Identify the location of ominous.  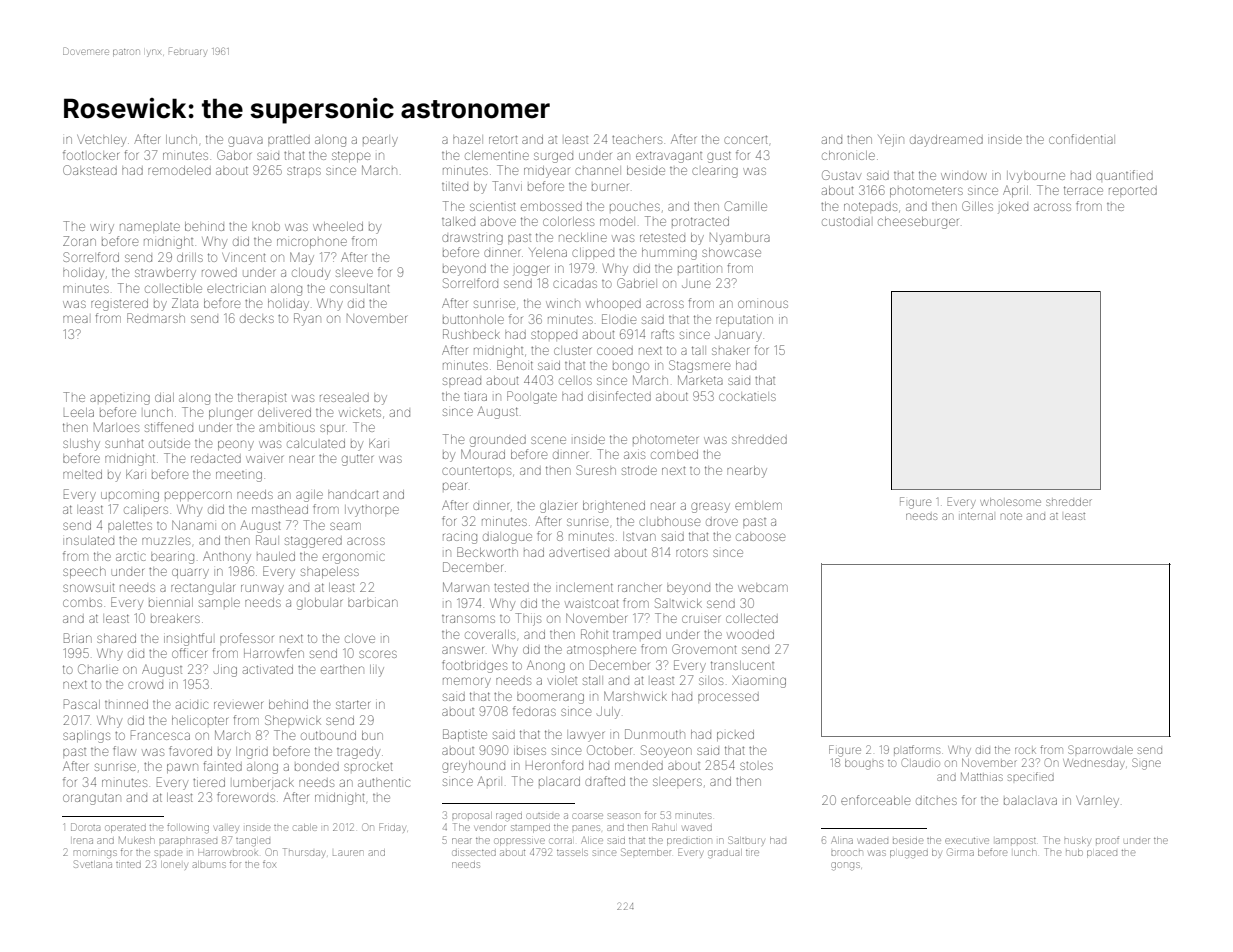
(763, 304).
